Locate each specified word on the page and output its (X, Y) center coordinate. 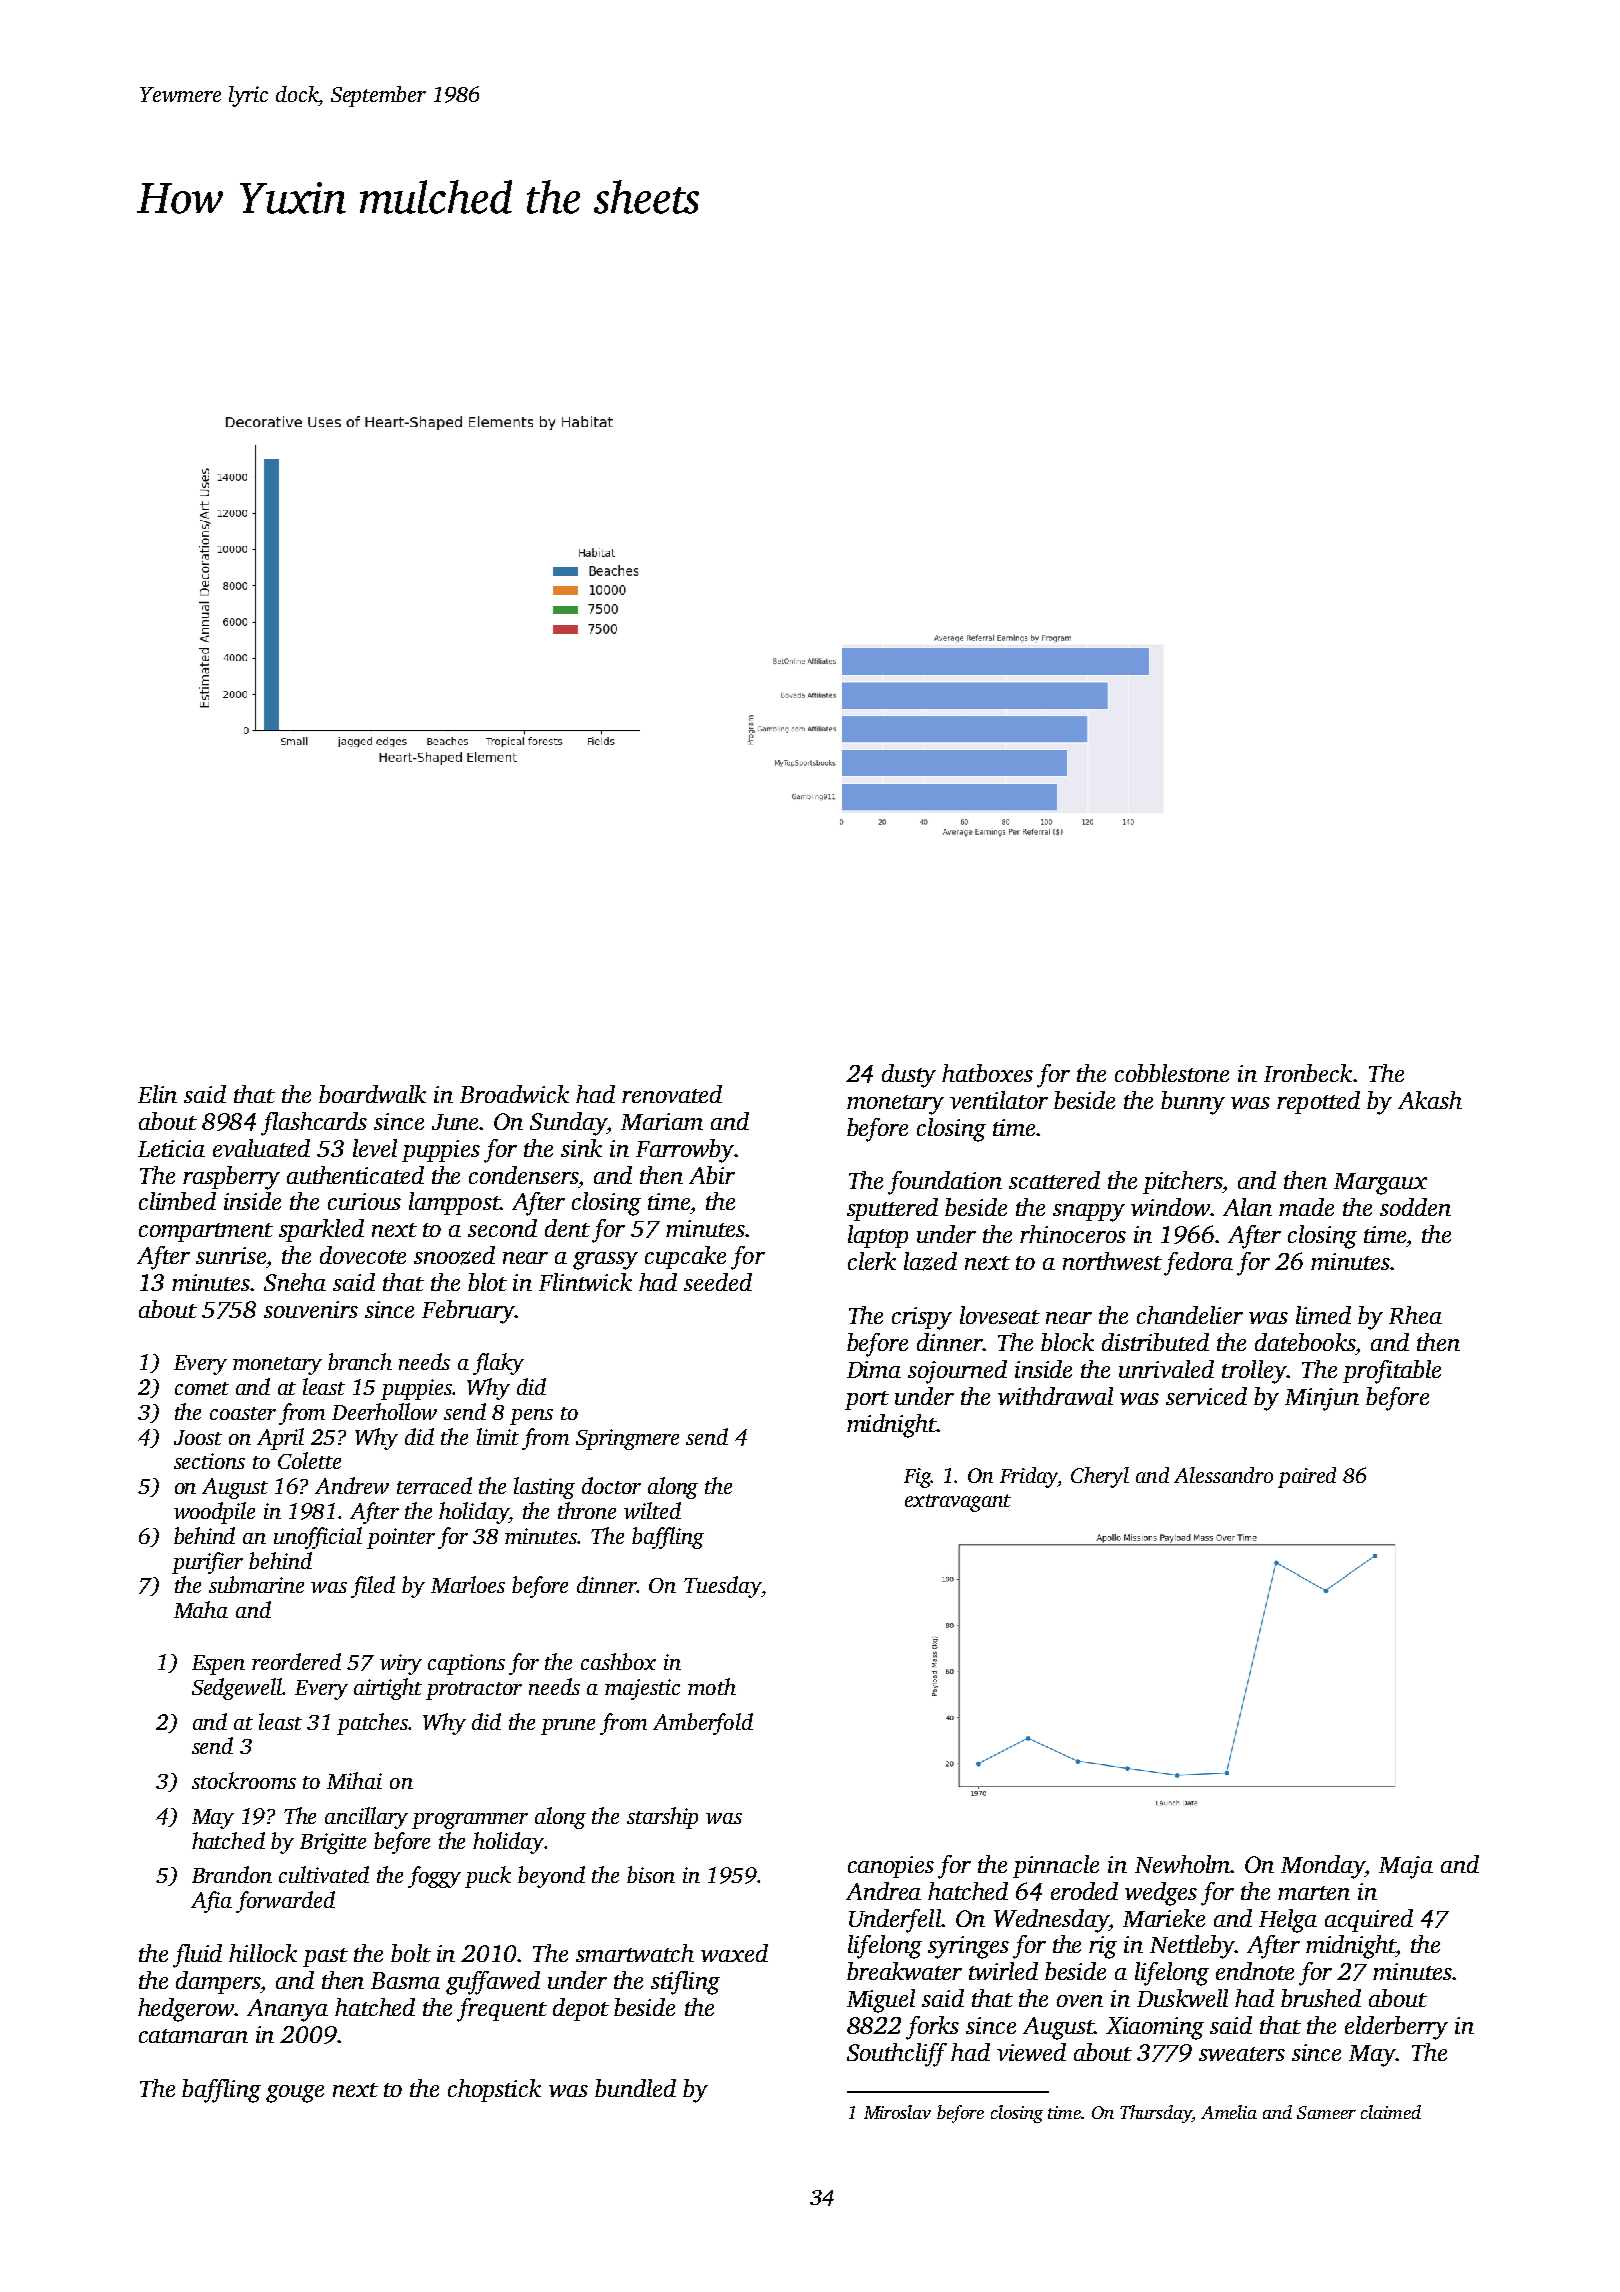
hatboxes (987, 1073)
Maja (1406, 1867)
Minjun (1322, 1399)
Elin (157, 1094)
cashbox (618, 1661)
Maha (201, 1609)
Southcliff (897, 2055)
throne (587, 1510)
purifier (207, 1563)
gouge (295, 2094)
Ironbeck (1308, 1073)
